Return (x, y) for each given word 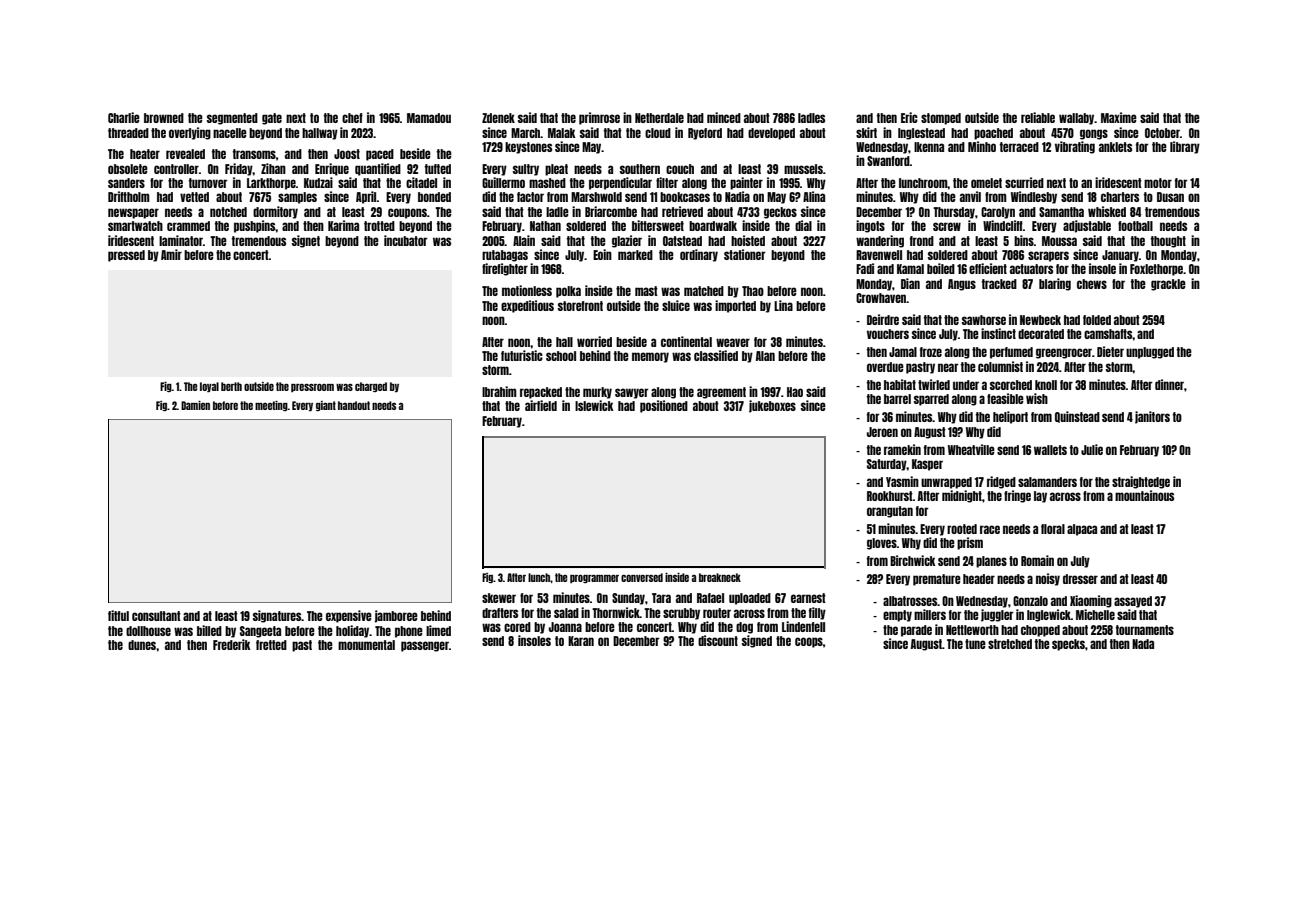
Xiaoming (1091, 601)
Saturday (887, 465)
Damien (195, 405)
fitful (118, 615)
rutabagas (505, 256)
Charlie (124, 117)
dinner (1169, 384)
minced (724, 117)
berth (231, 386)
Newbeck (1040, 320)
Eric (909, 117)
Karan (581, 641)
